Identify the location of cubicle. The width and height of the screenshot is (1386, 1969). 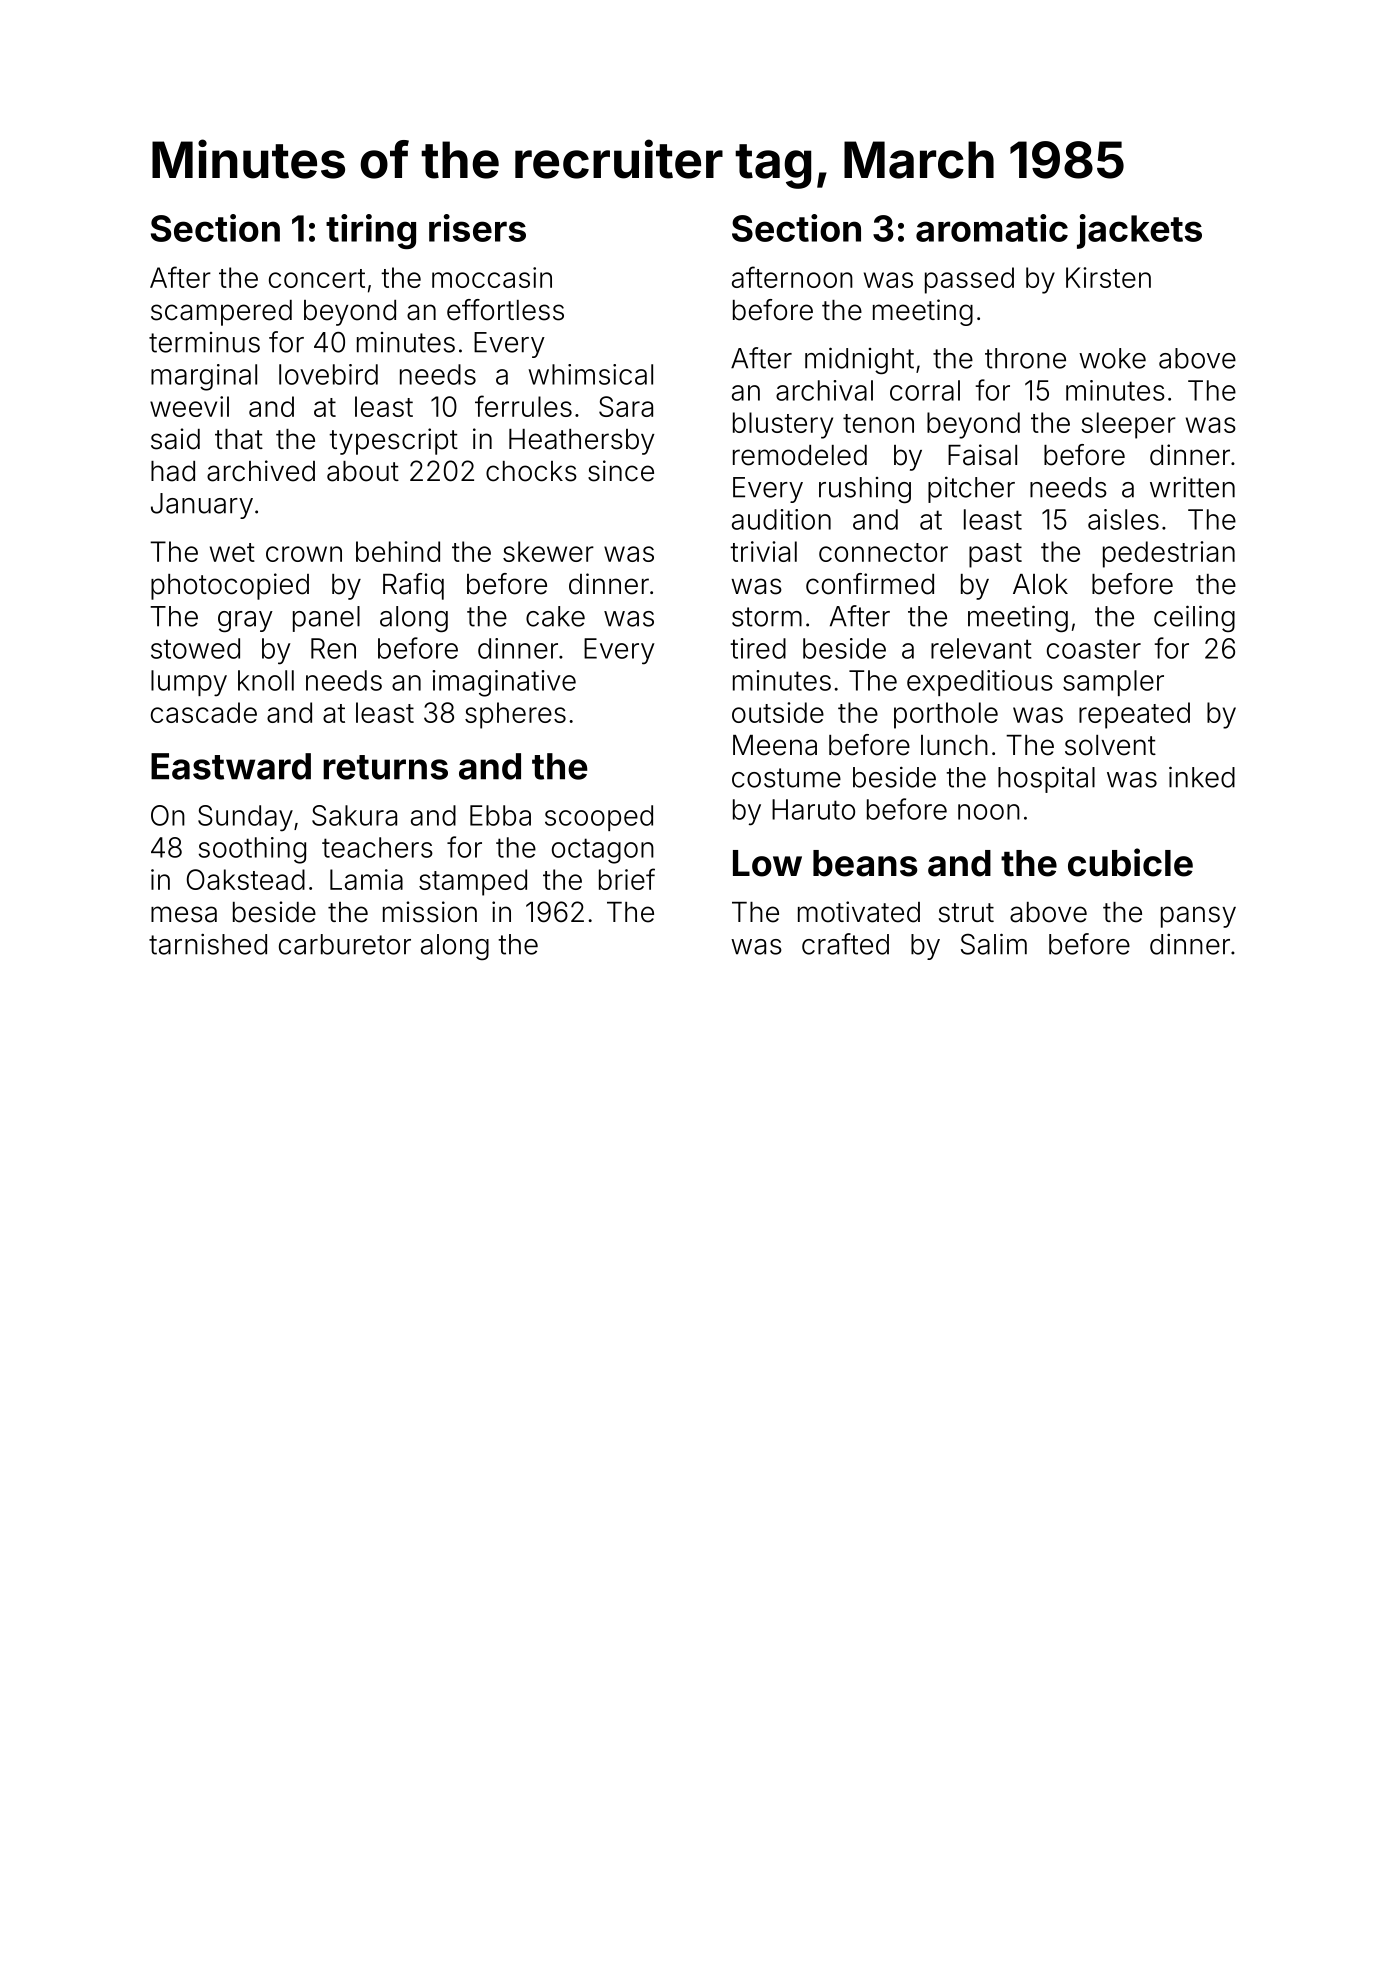
(1130, 862).
